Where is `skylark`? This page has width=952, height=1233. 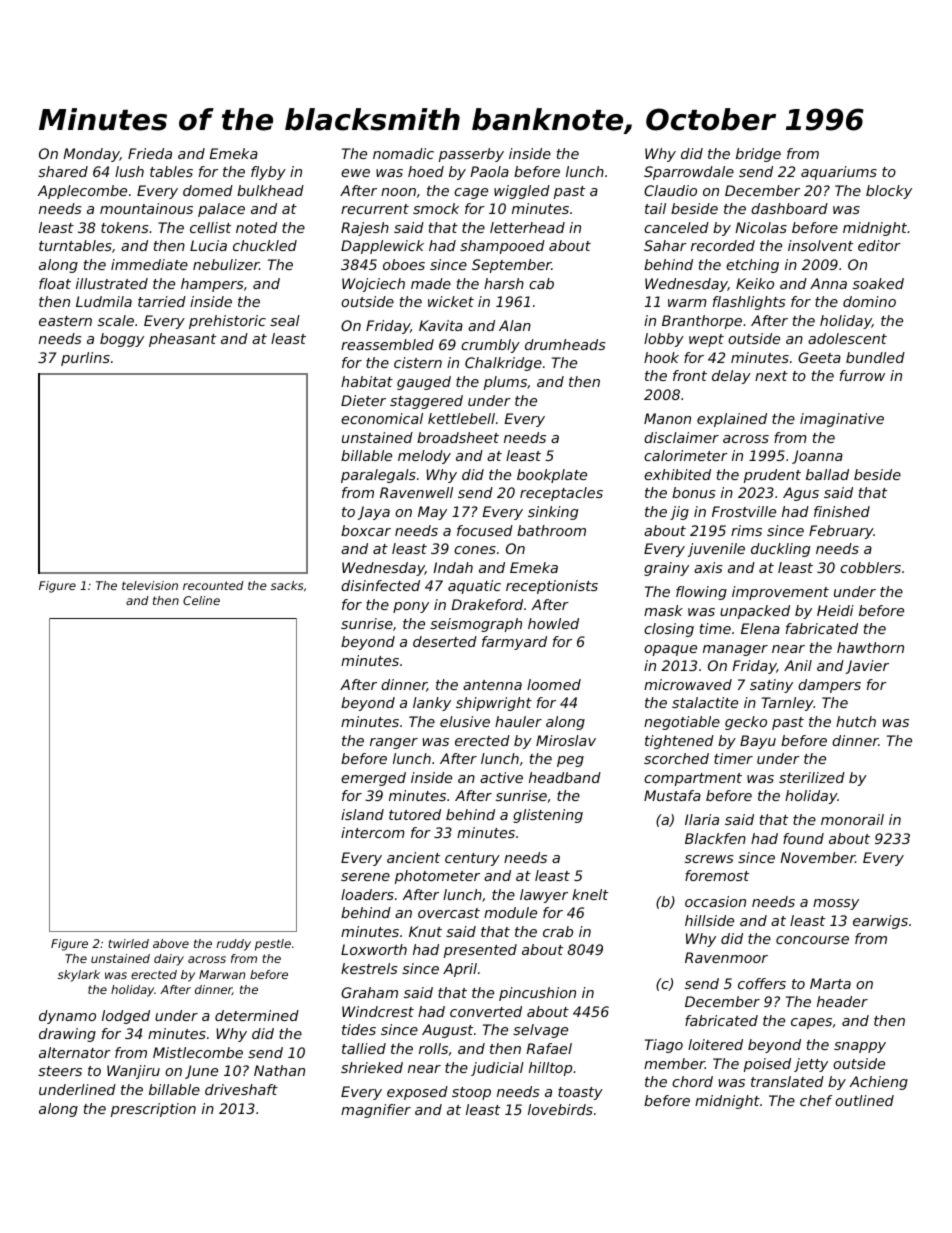
skylark is located at coordinates (79, 976).
